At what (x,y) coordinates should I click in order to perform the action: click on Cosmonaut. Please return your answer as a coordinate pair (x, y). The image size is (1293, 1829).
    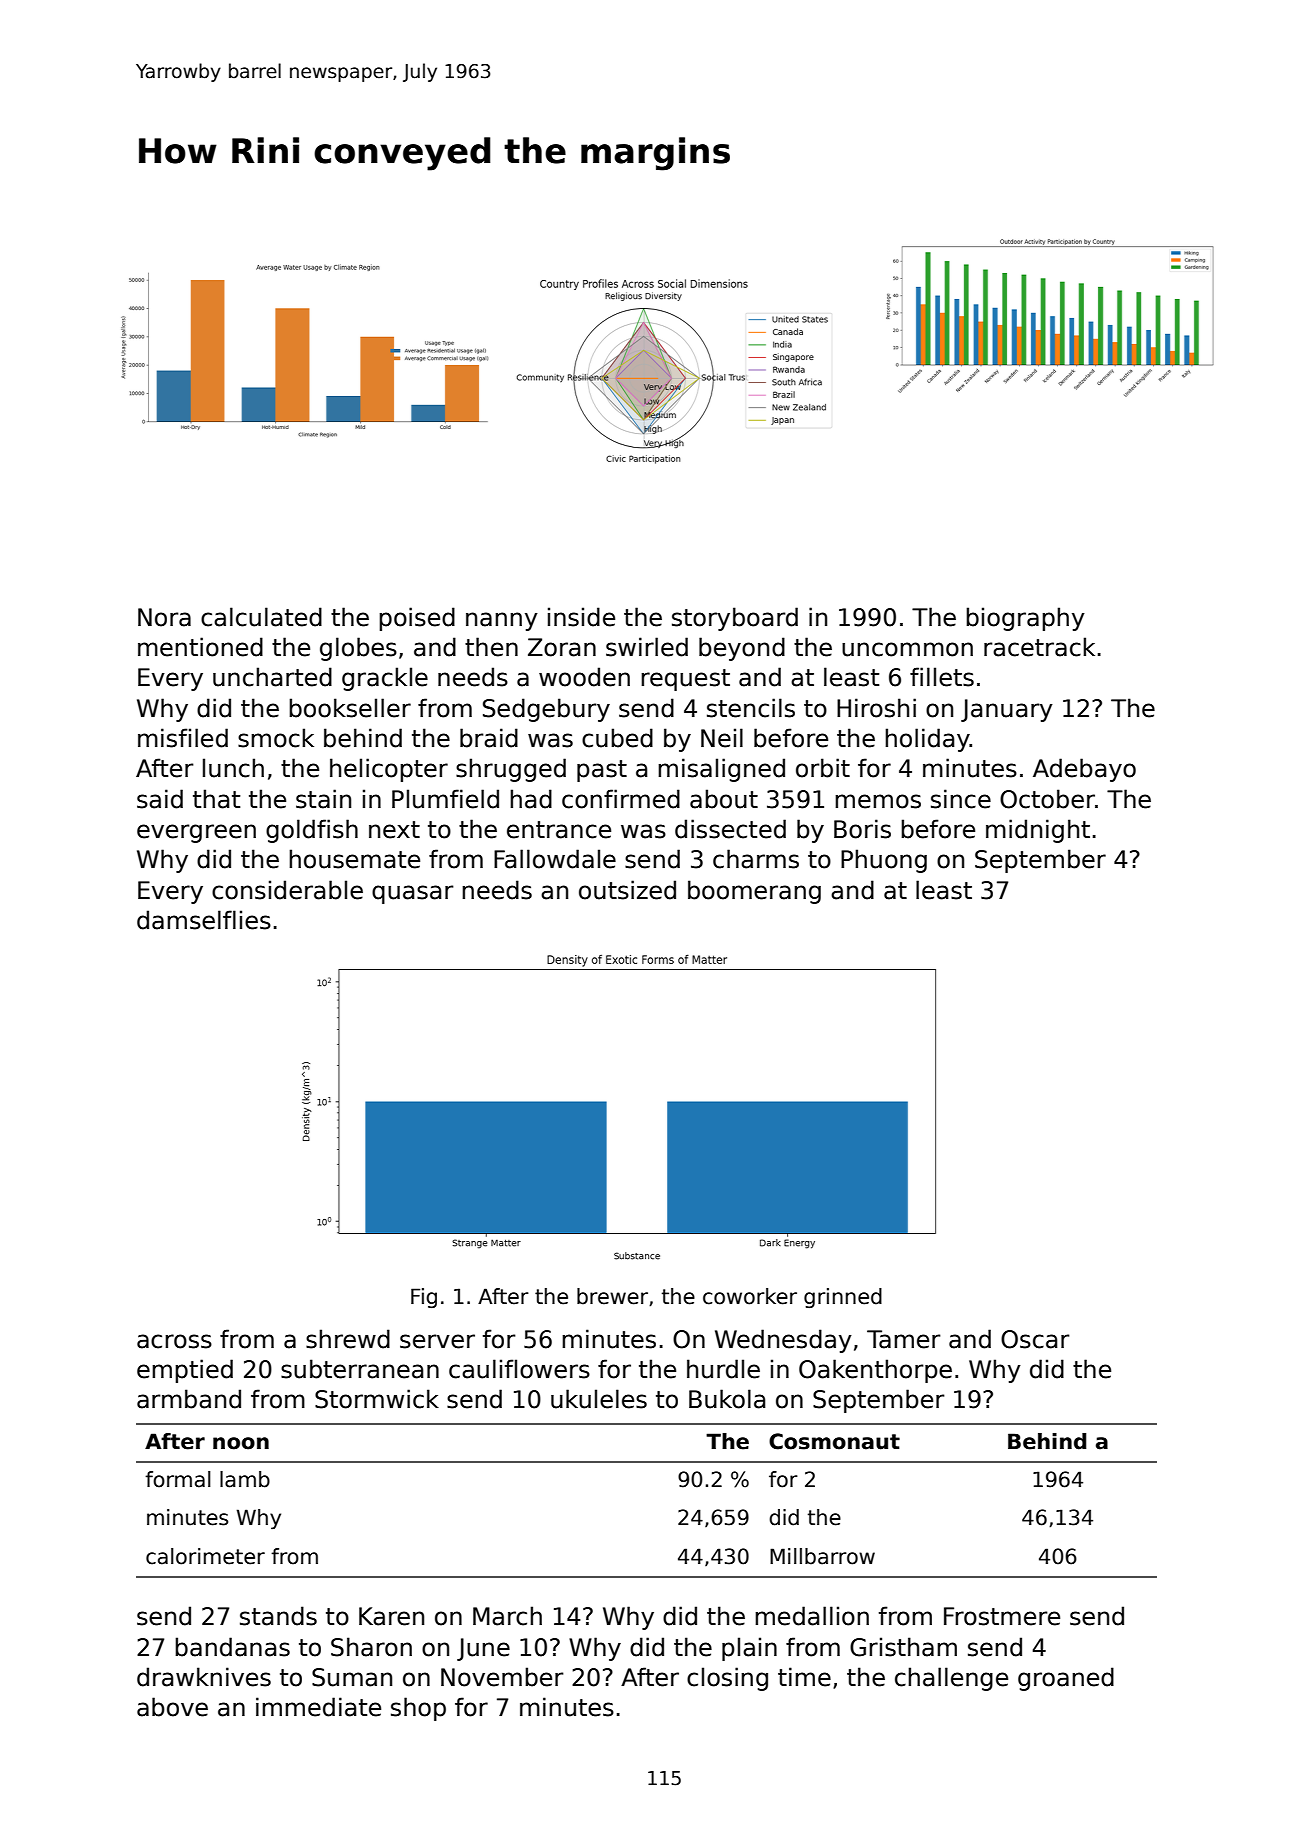
    Looking at the image, I should click on (834, 1441).
